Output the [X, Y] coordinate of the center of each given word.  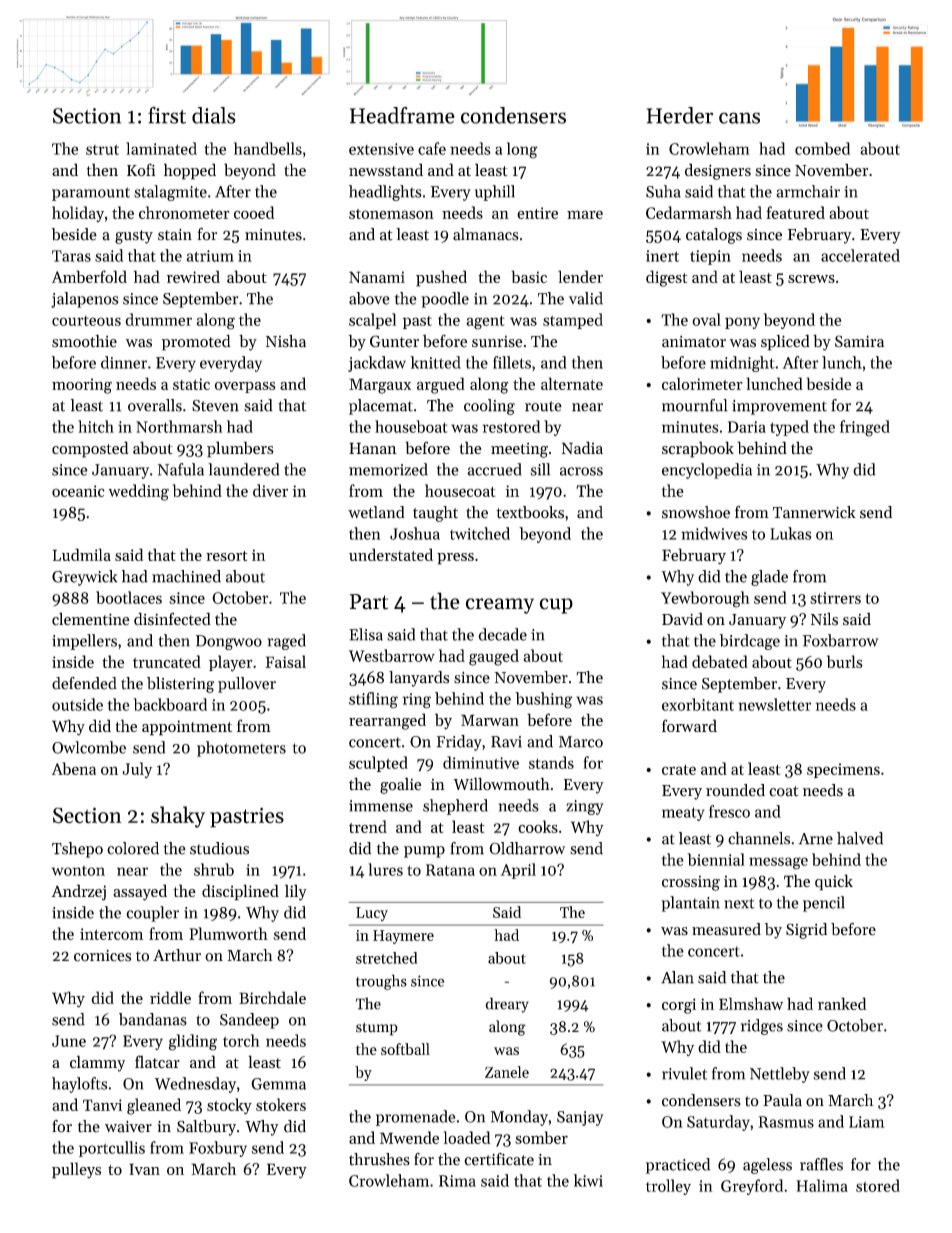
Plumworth [228, 933]
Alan [677, 977]
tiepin [710, 257]
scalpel [372, 321]
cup [556, 606]
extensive [381, 149]
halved [860, 838]
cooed [254, 212]
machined [186, 576]
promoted [196, 342]
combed [822, 148]
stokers [281, 1104]
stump [377, 1029]
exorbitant [698, 704]
